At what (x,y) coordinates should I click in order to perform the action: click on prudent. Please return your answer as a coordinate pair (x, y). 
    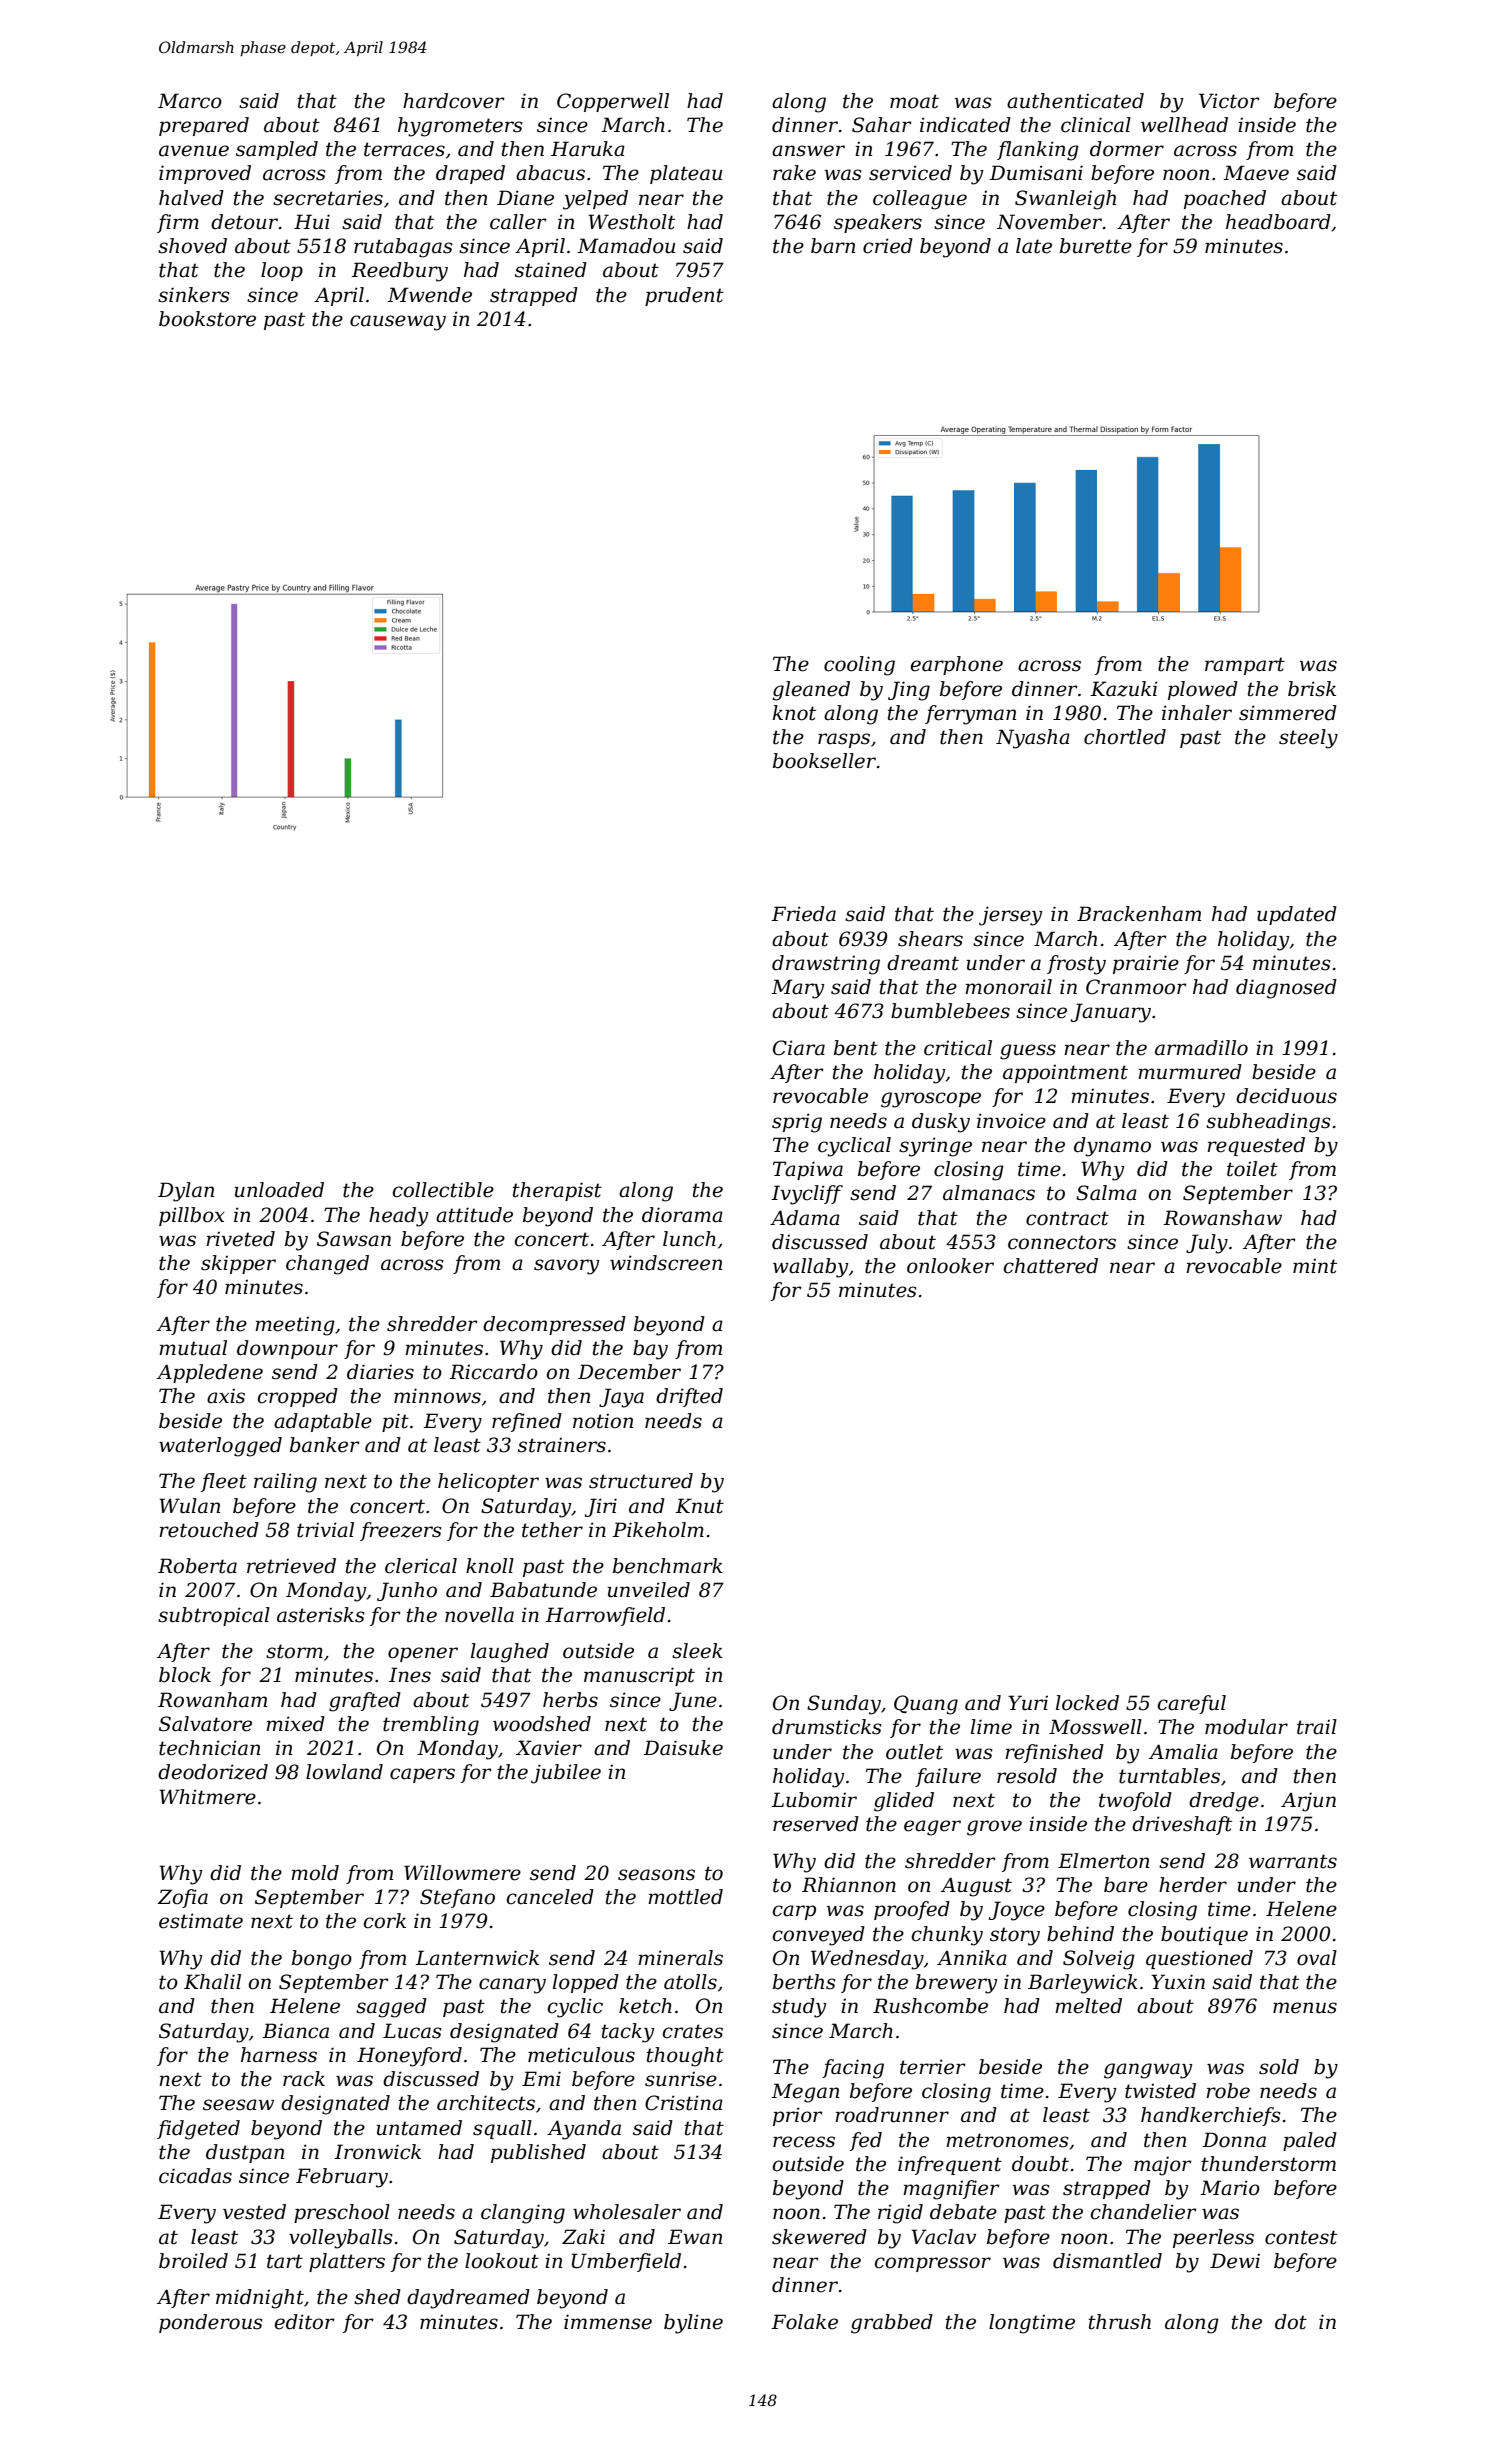
    Looking at the image, I should click on (684, 296).
